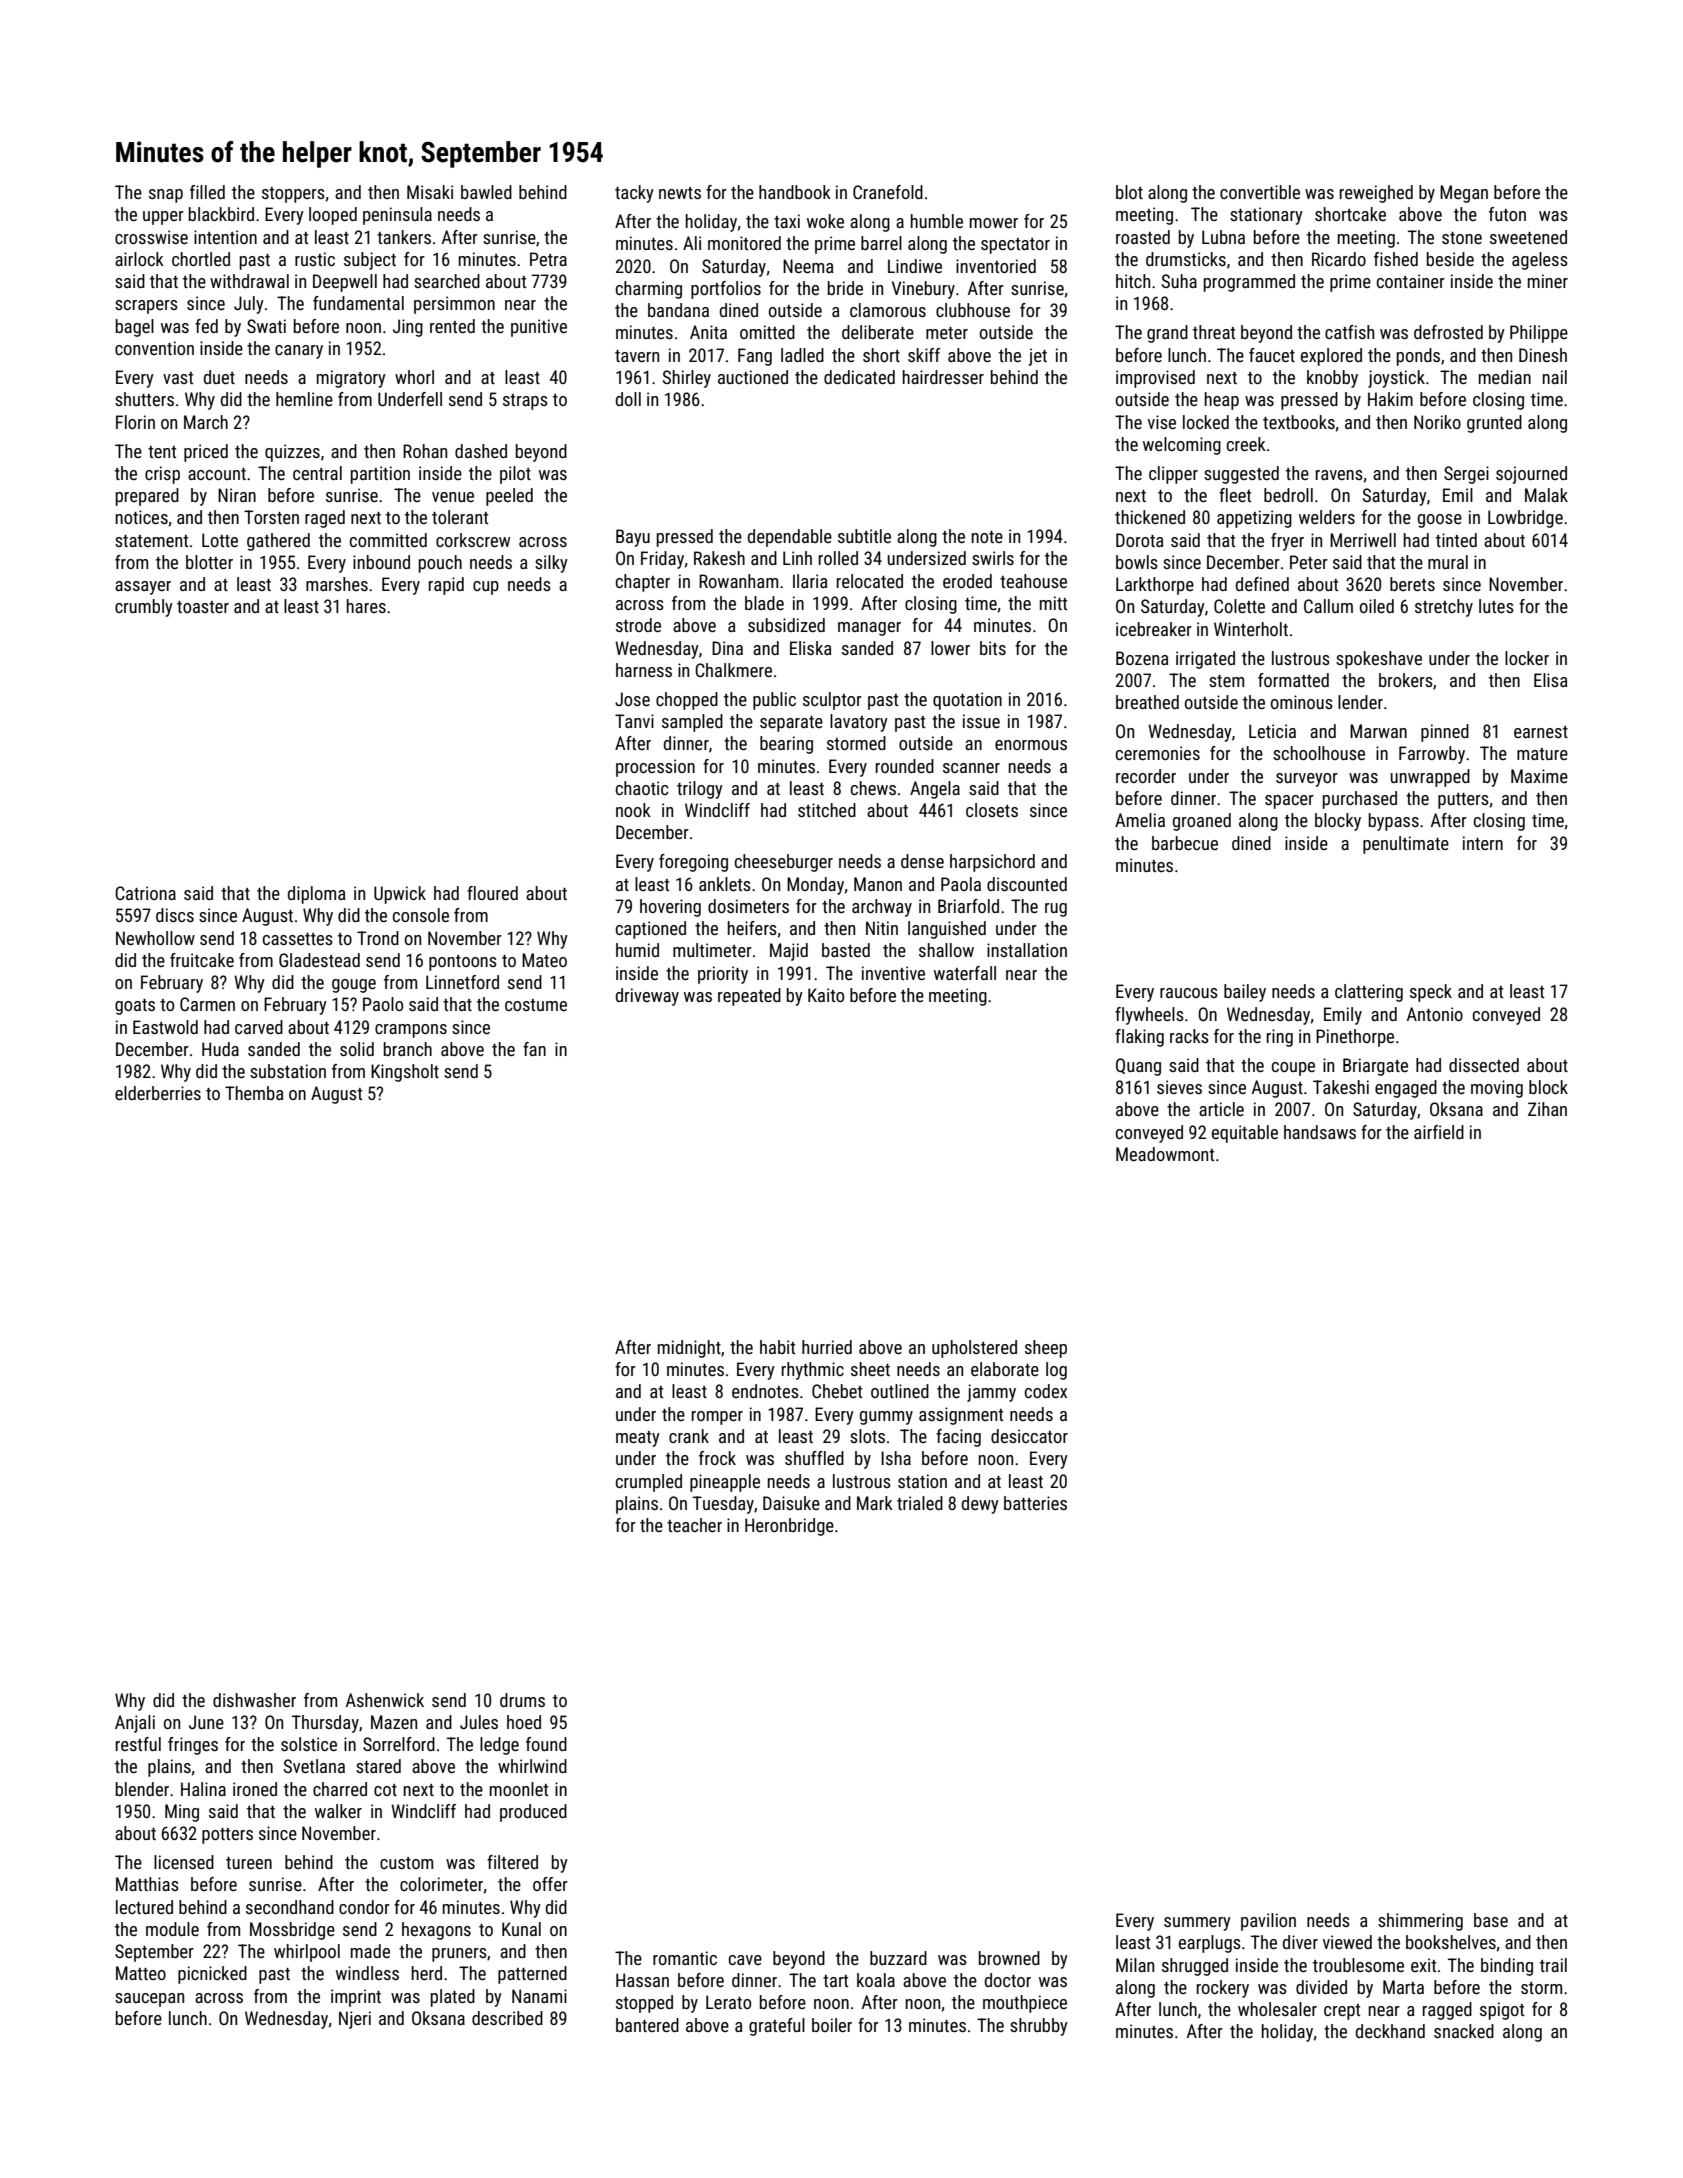  Describe the element at coordinates (1320, 1132) in the image. I see `handsaws` at that location.
